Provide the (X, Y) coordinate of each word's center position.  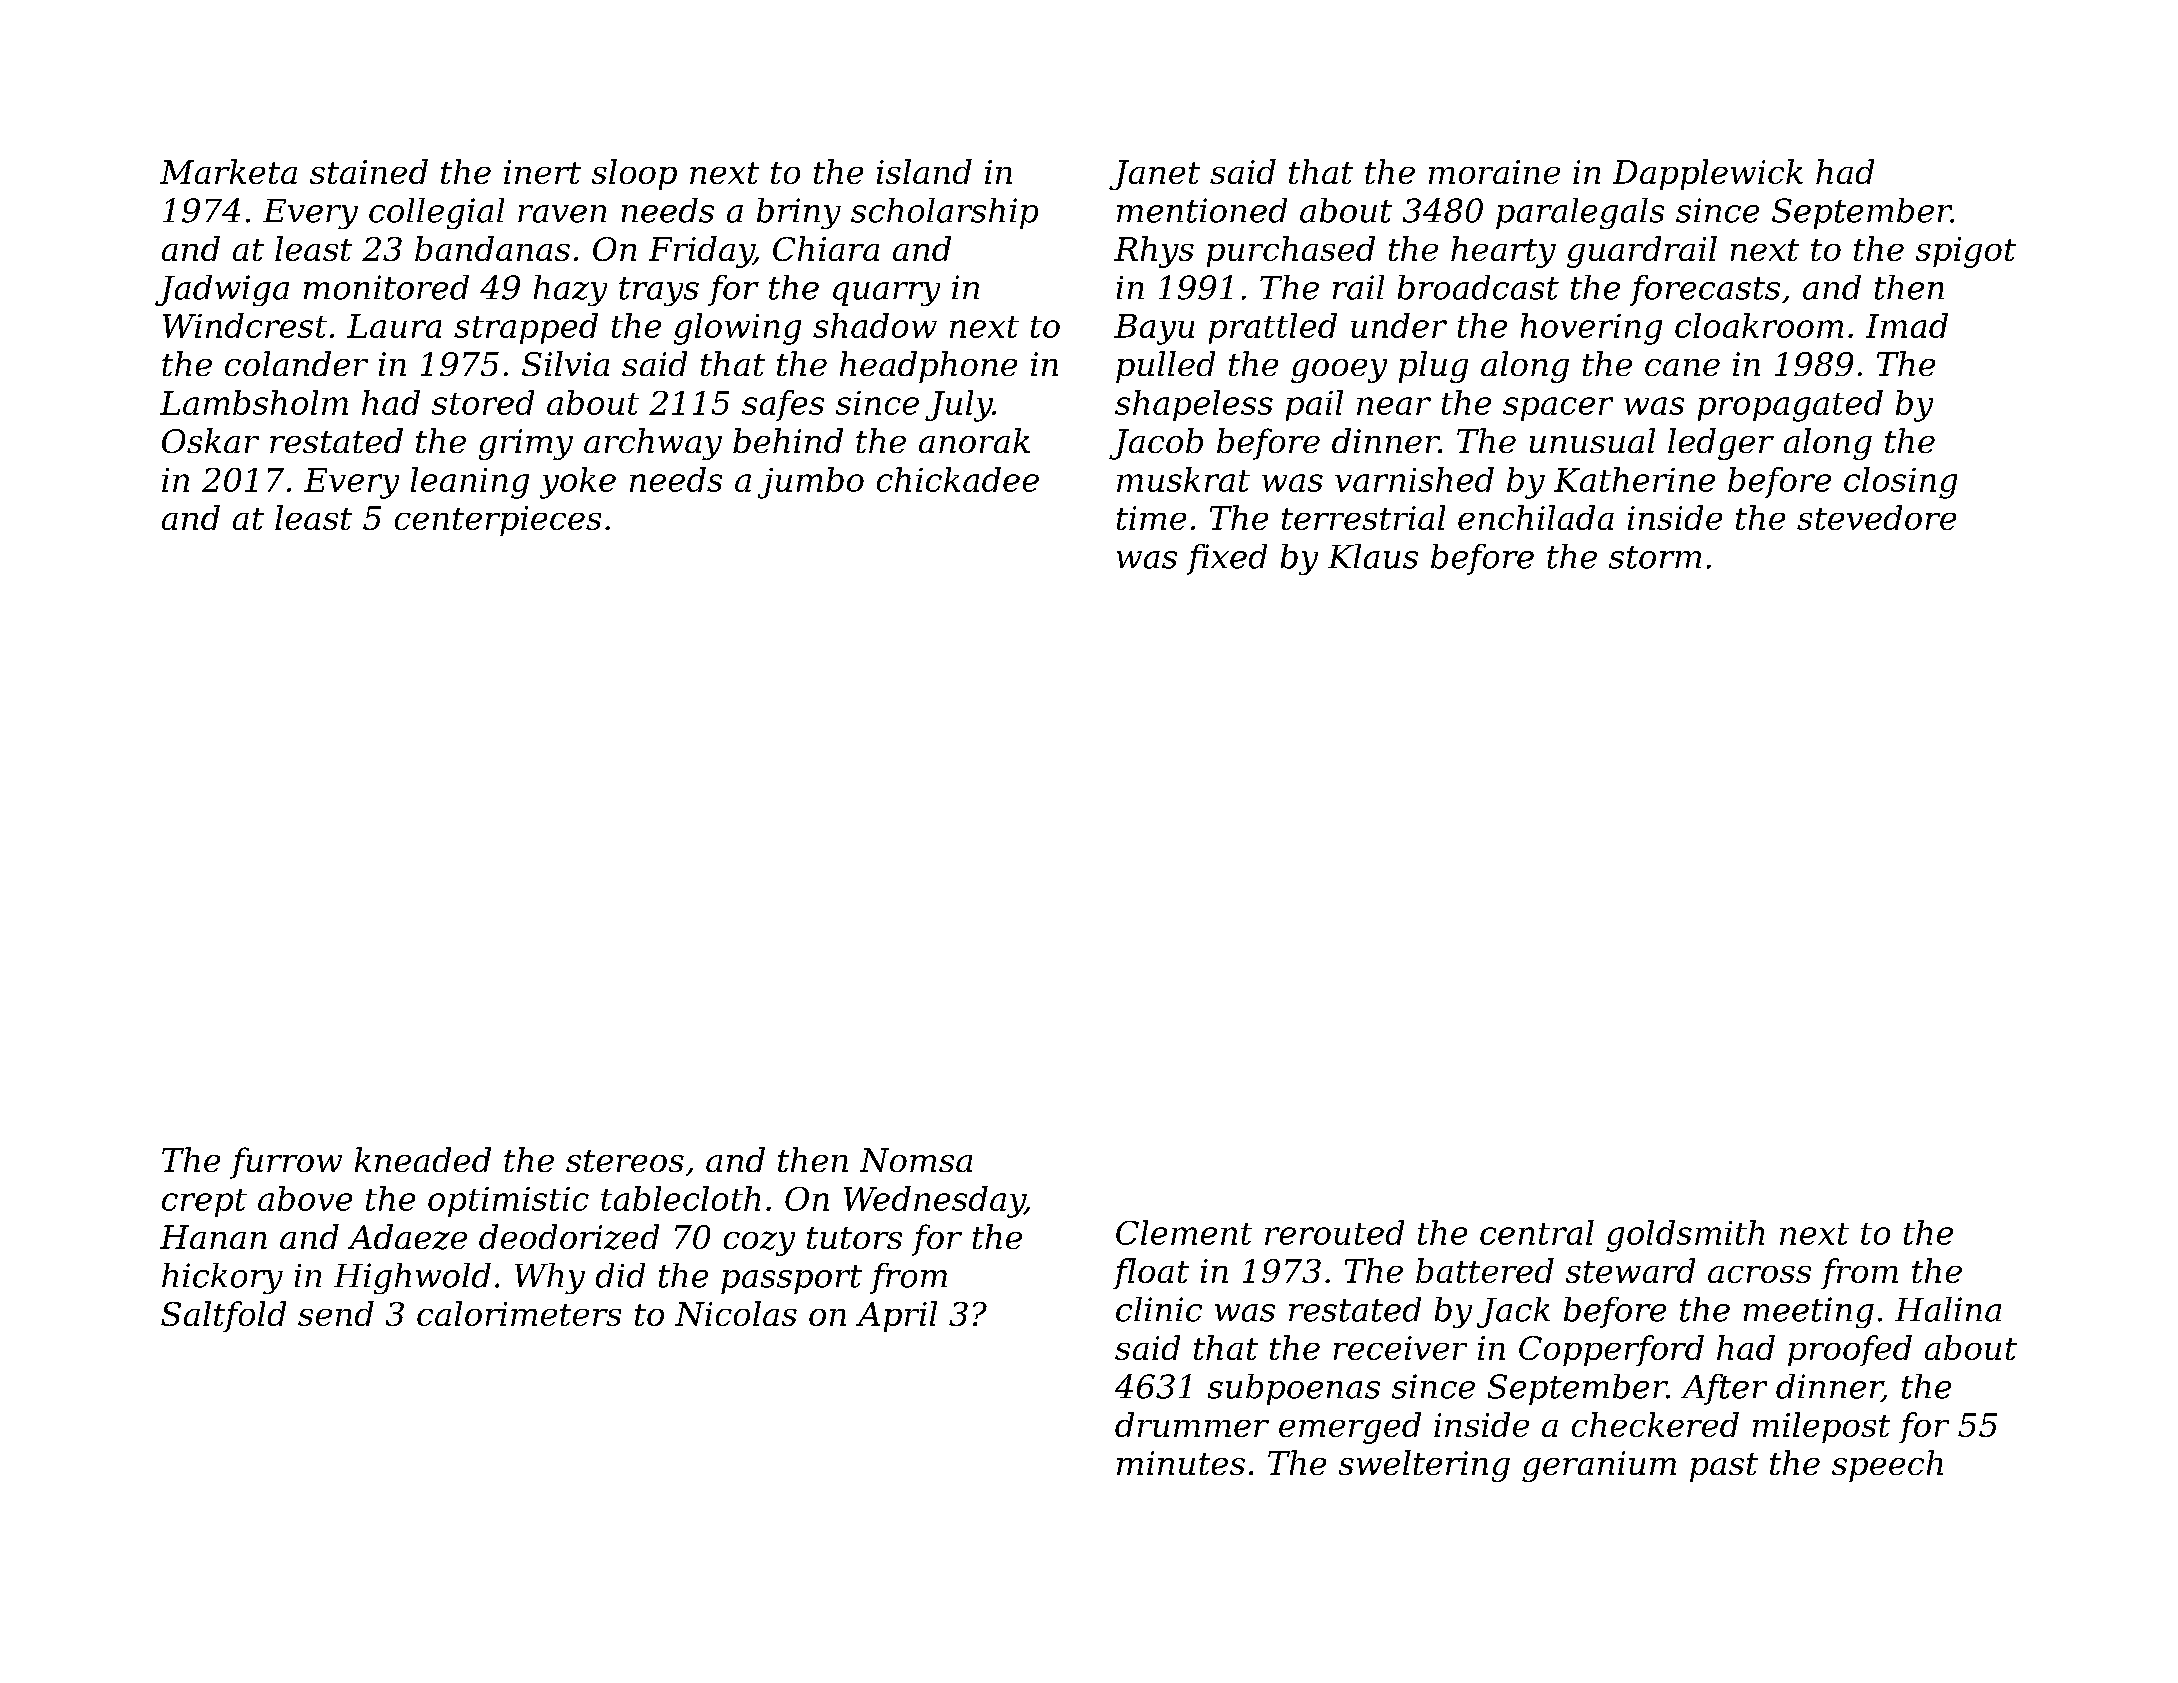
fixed (1227, 559)
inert (542, 172)
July (959, 406)
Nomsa (916, 1160)
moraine (1494, 172)
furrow (286, 1163)
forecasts (1705, 290)
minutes (1181, 1463)
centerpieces (498, 521)
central (1537, 1232)
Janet (1154, 175)
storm (1655, 557)
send (336, 1313)
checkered (1655, 1424)
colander (296, 363)
